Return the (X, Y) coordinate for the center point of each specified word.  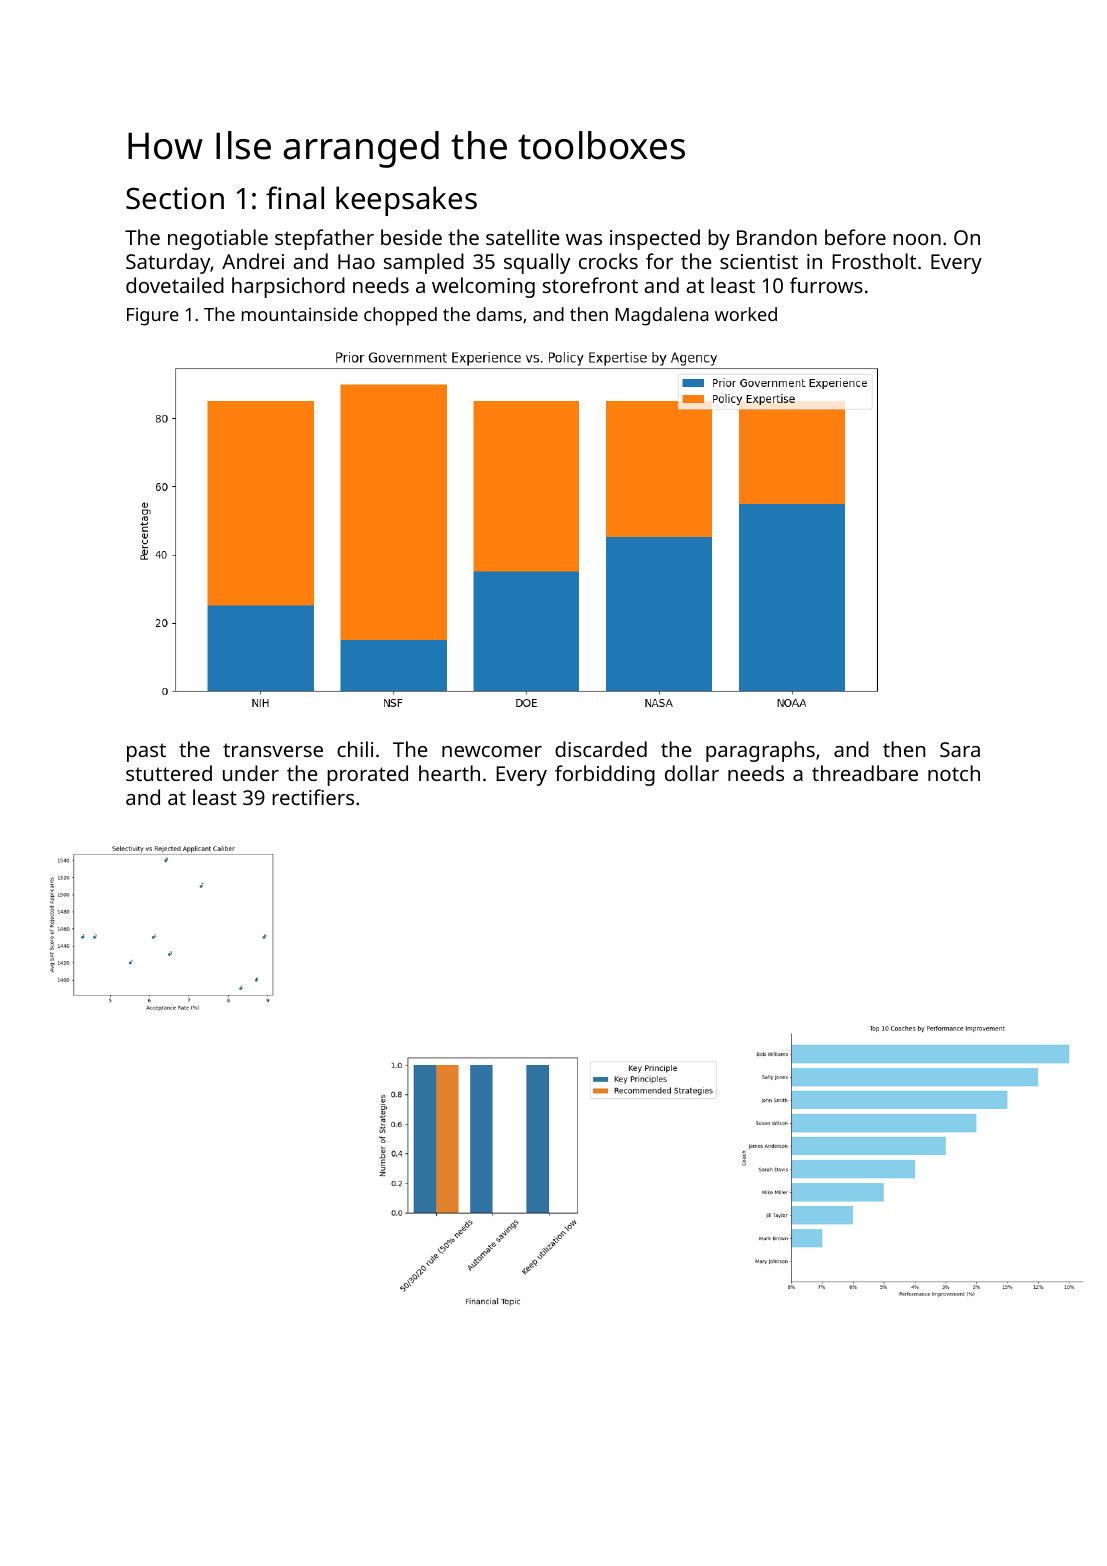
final (295, 198)
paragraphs (760, 751)
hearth (449, 773)
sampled (424, 263)
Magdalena (662, 316)
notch (954, 773)
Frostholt (874, 261)
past (146, 752)
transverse (273, 750)
